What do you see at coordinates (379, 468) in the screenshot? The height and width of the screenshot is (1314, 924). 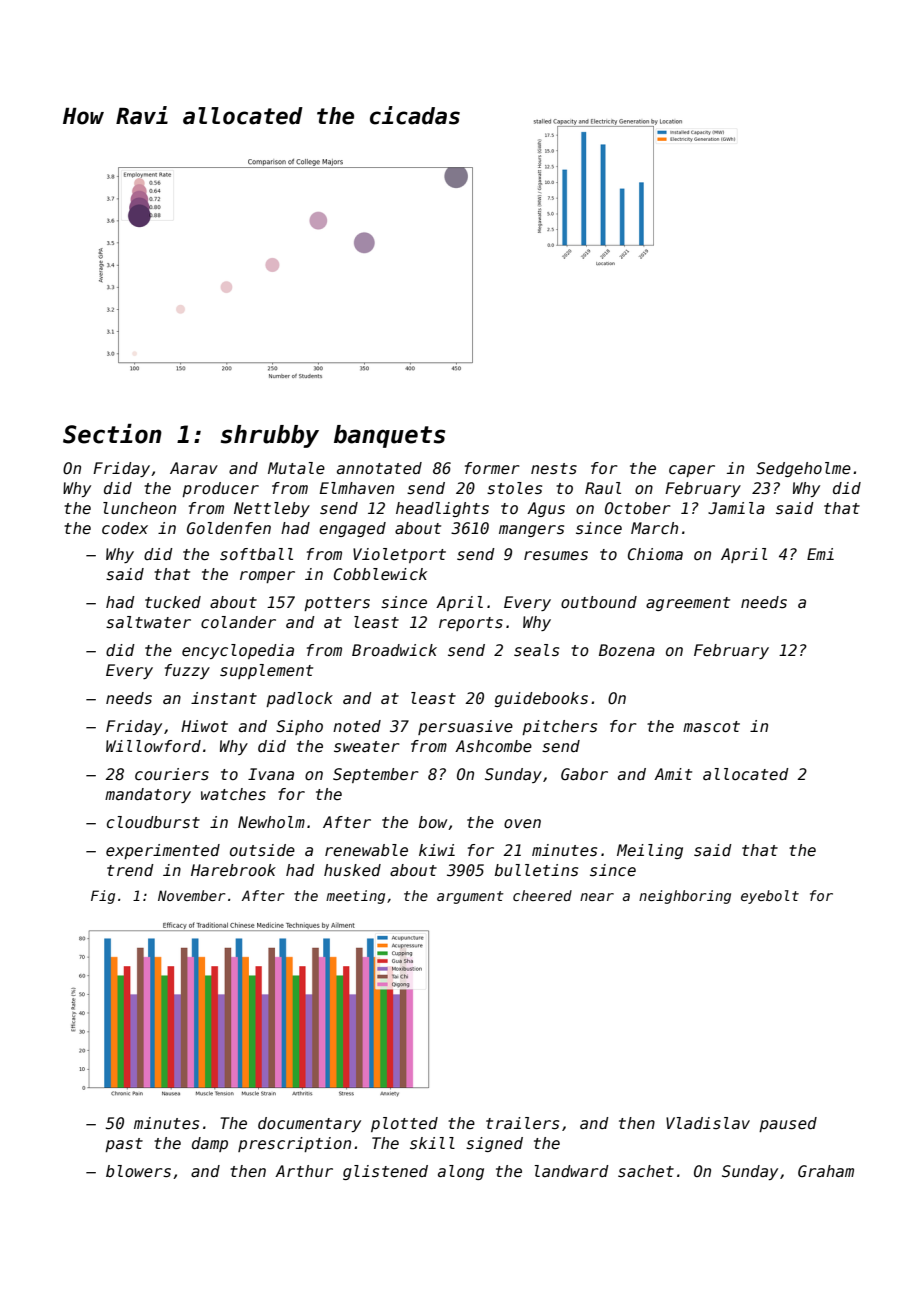 I see `annotated` at bounding box center [379, 468].
